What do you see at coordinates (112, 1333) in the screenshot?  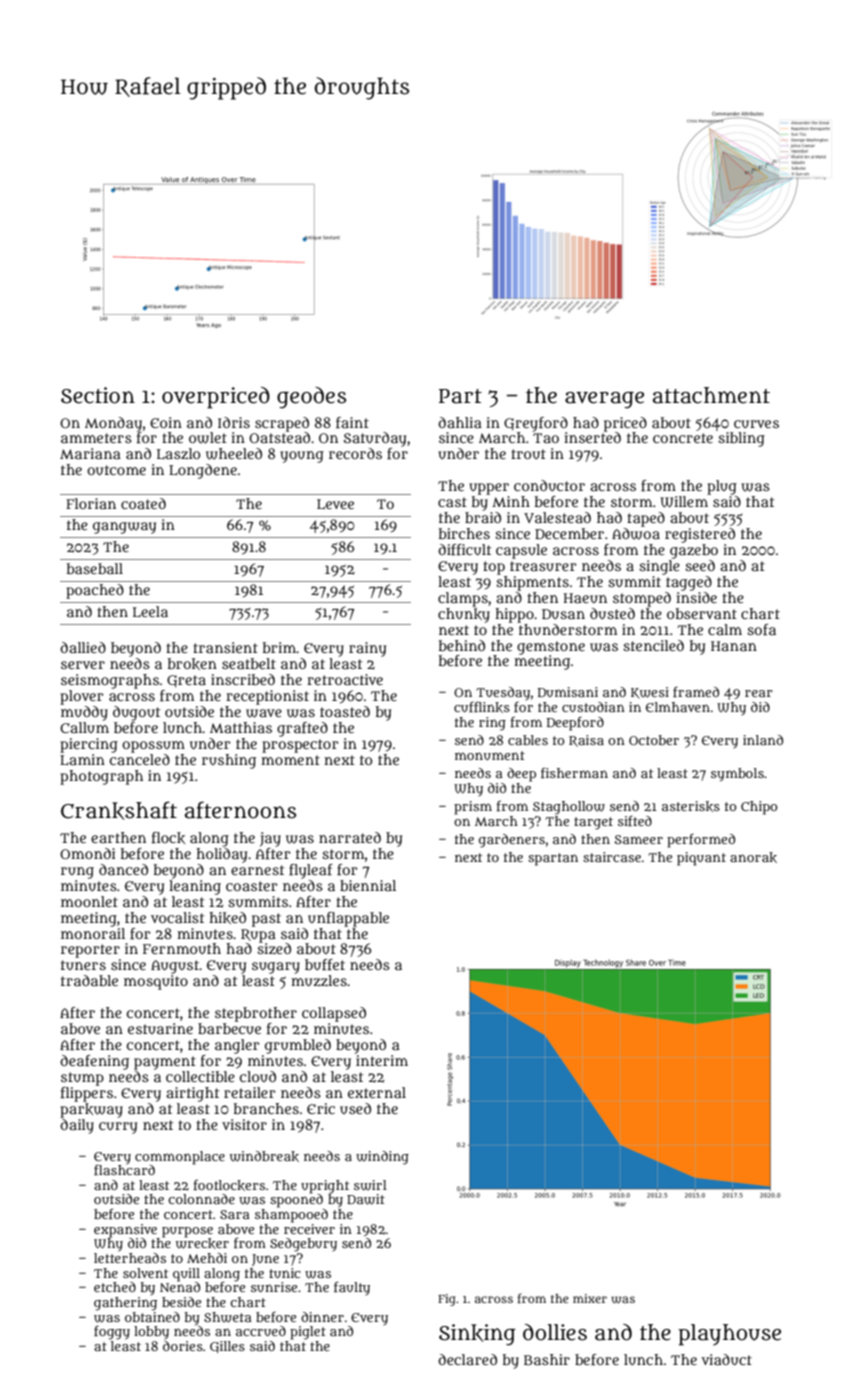 I see `foggy` at bounding box center [112, 1333].
